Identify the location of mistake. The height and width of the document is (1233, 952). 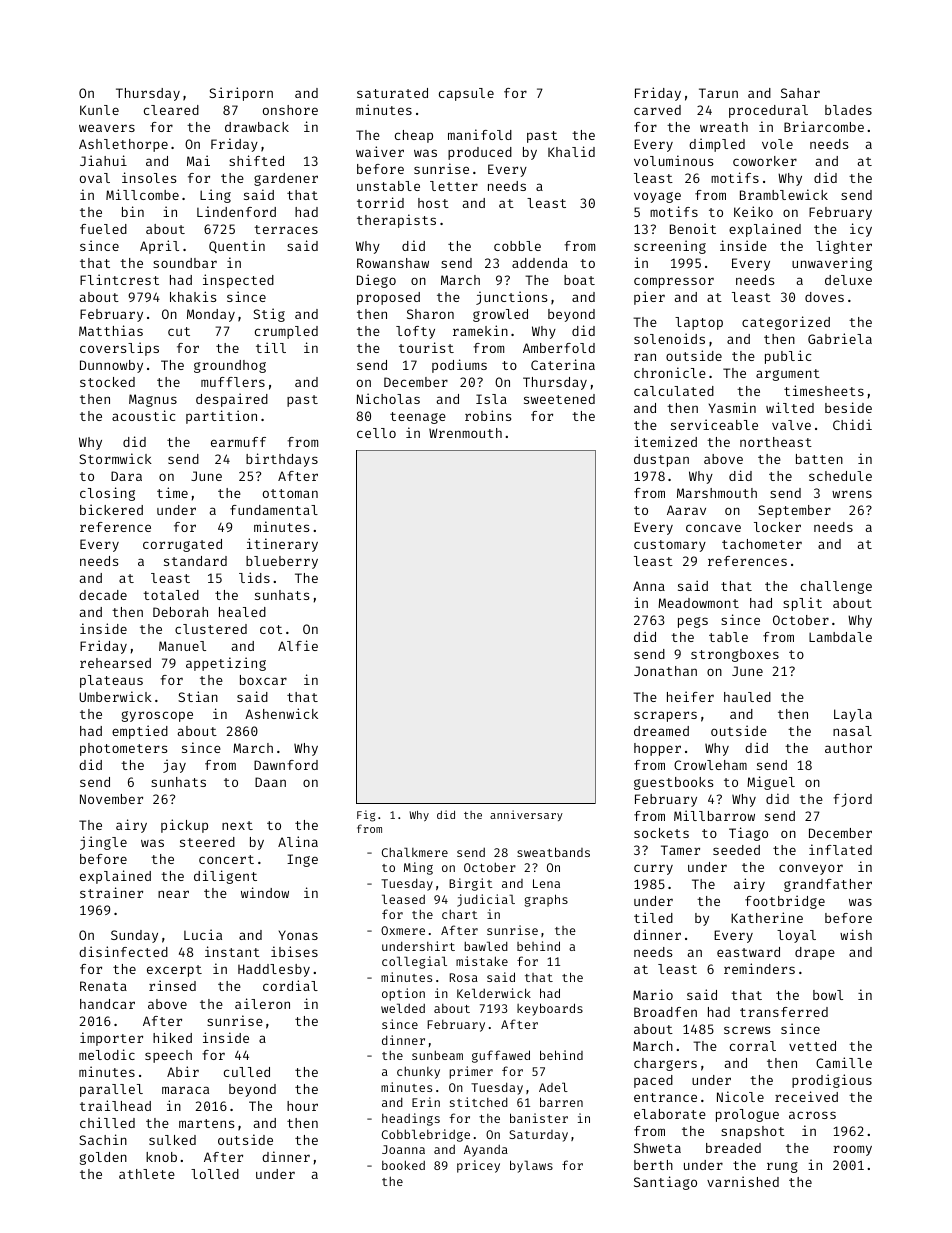
(482, 961).
